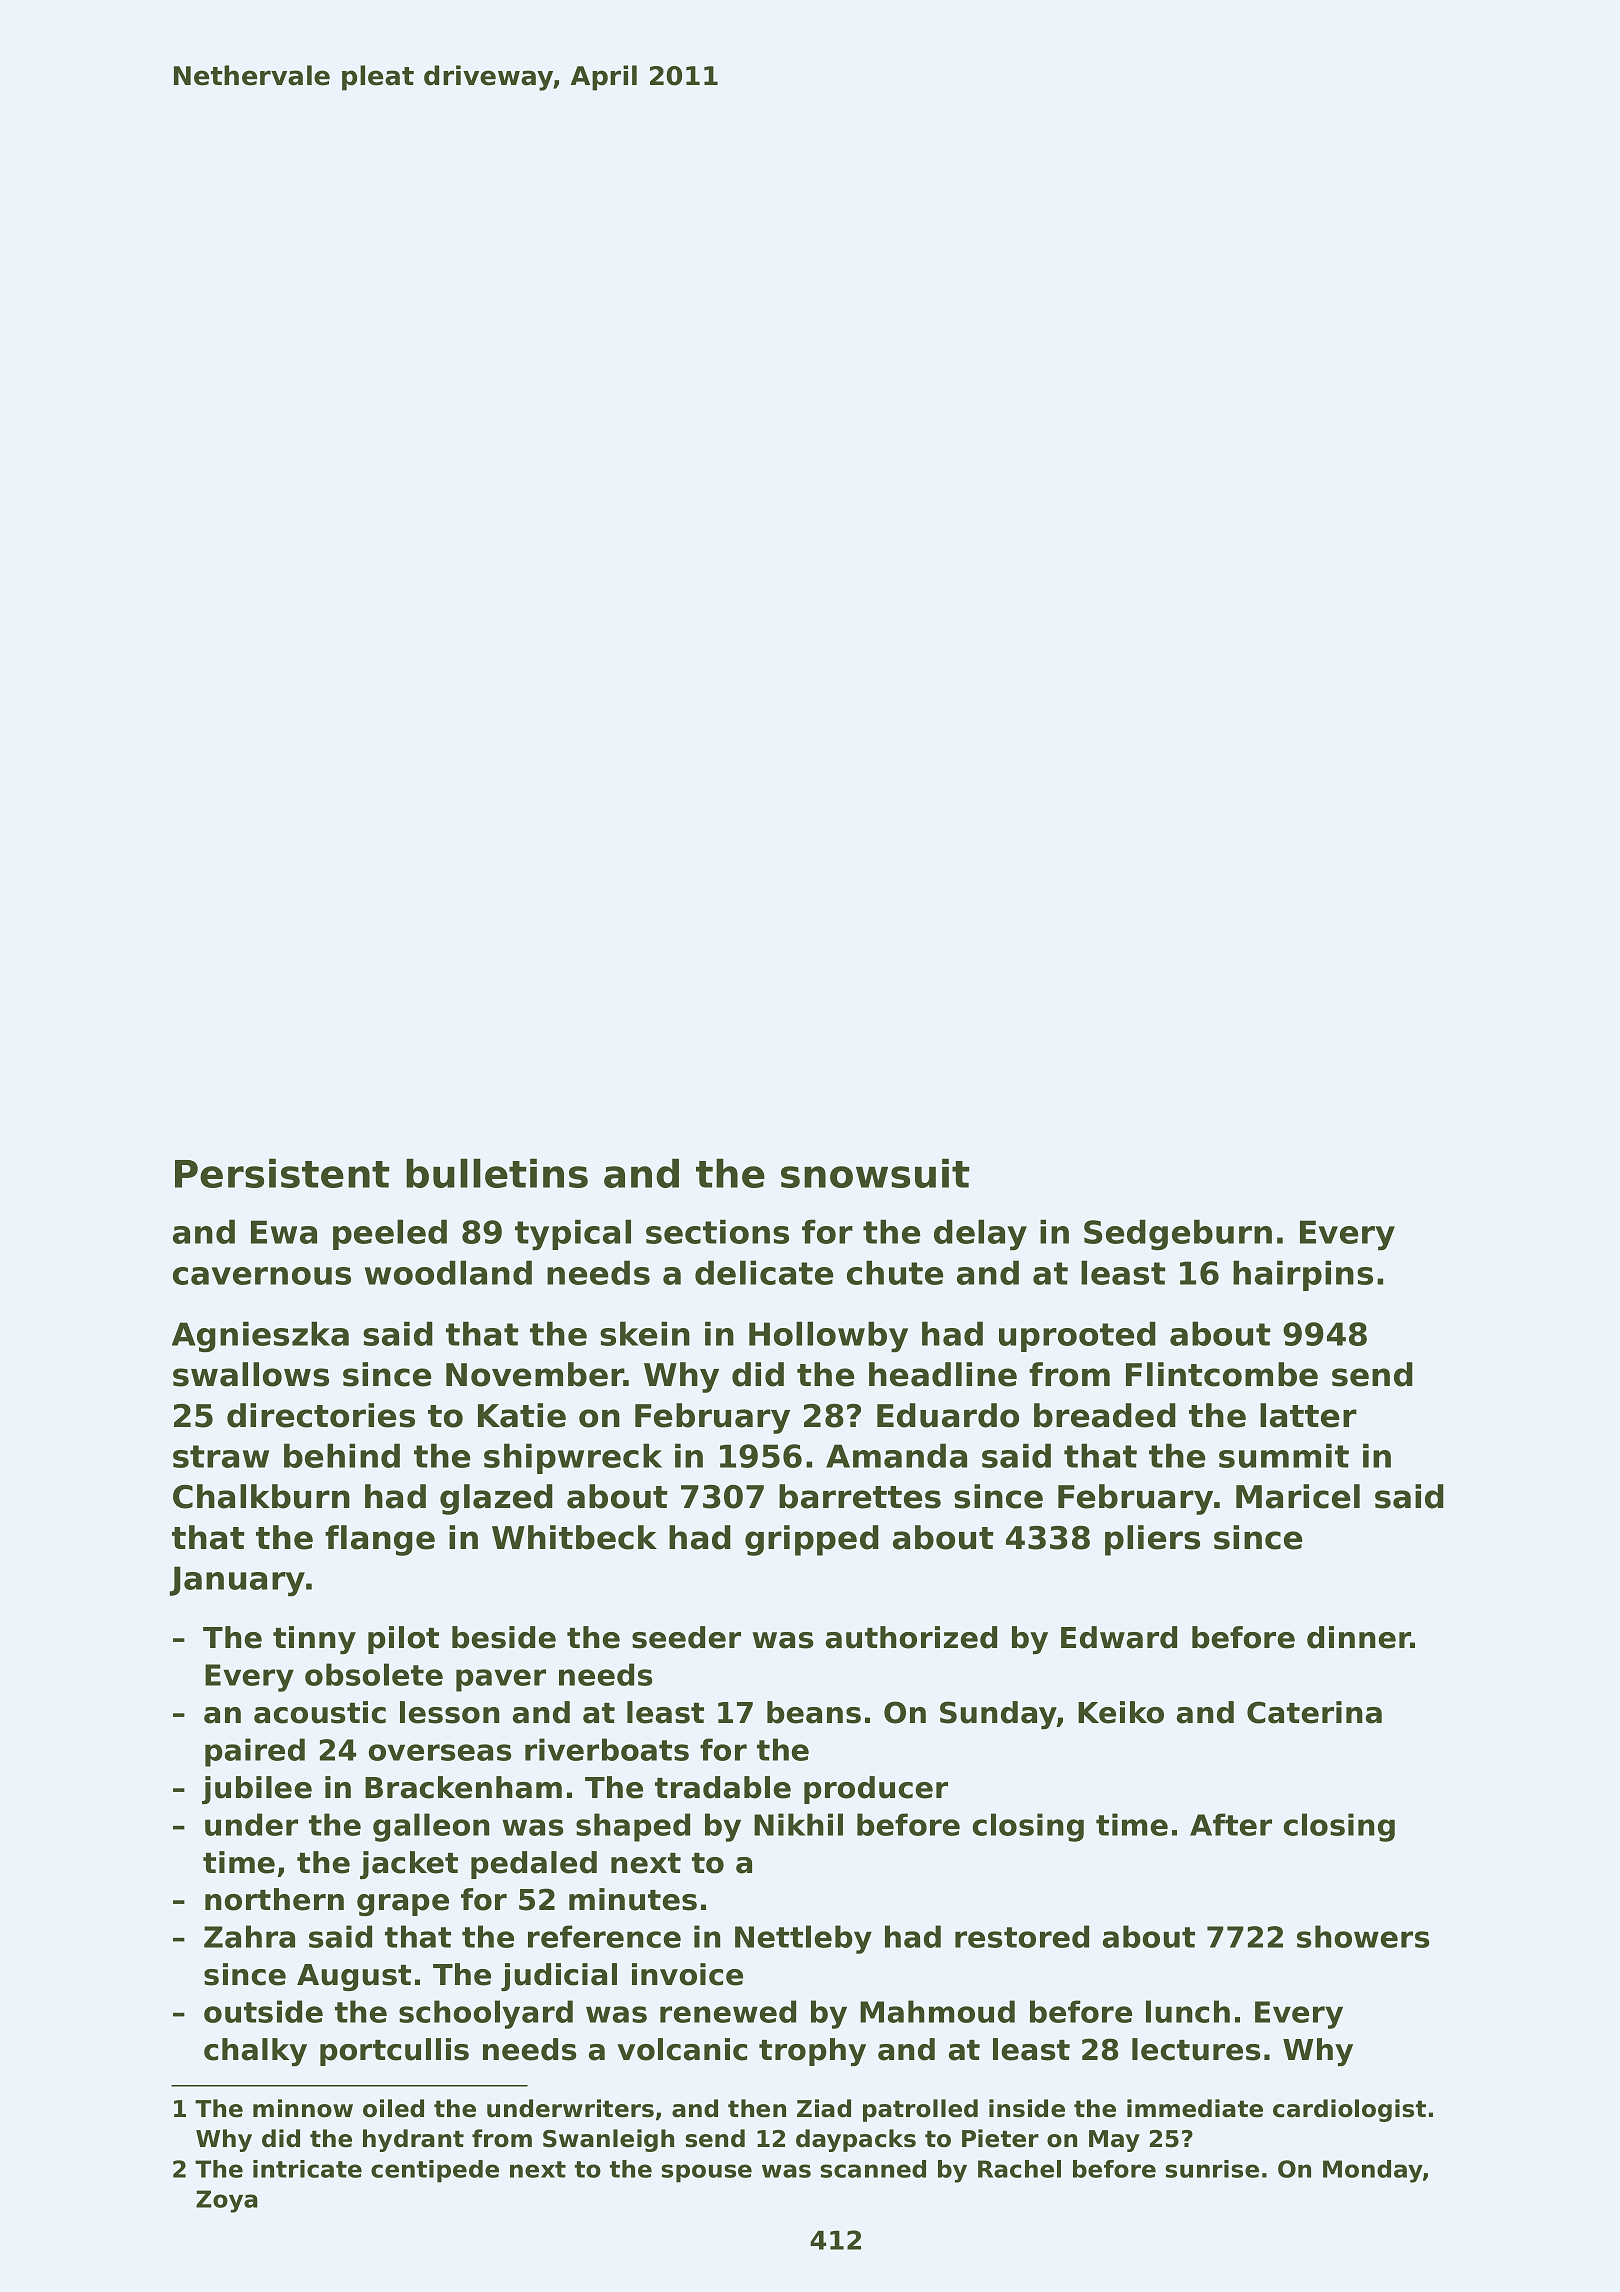  Describe the element at coordinates (390, 1234) in the document. I see `peeled` at that location.
